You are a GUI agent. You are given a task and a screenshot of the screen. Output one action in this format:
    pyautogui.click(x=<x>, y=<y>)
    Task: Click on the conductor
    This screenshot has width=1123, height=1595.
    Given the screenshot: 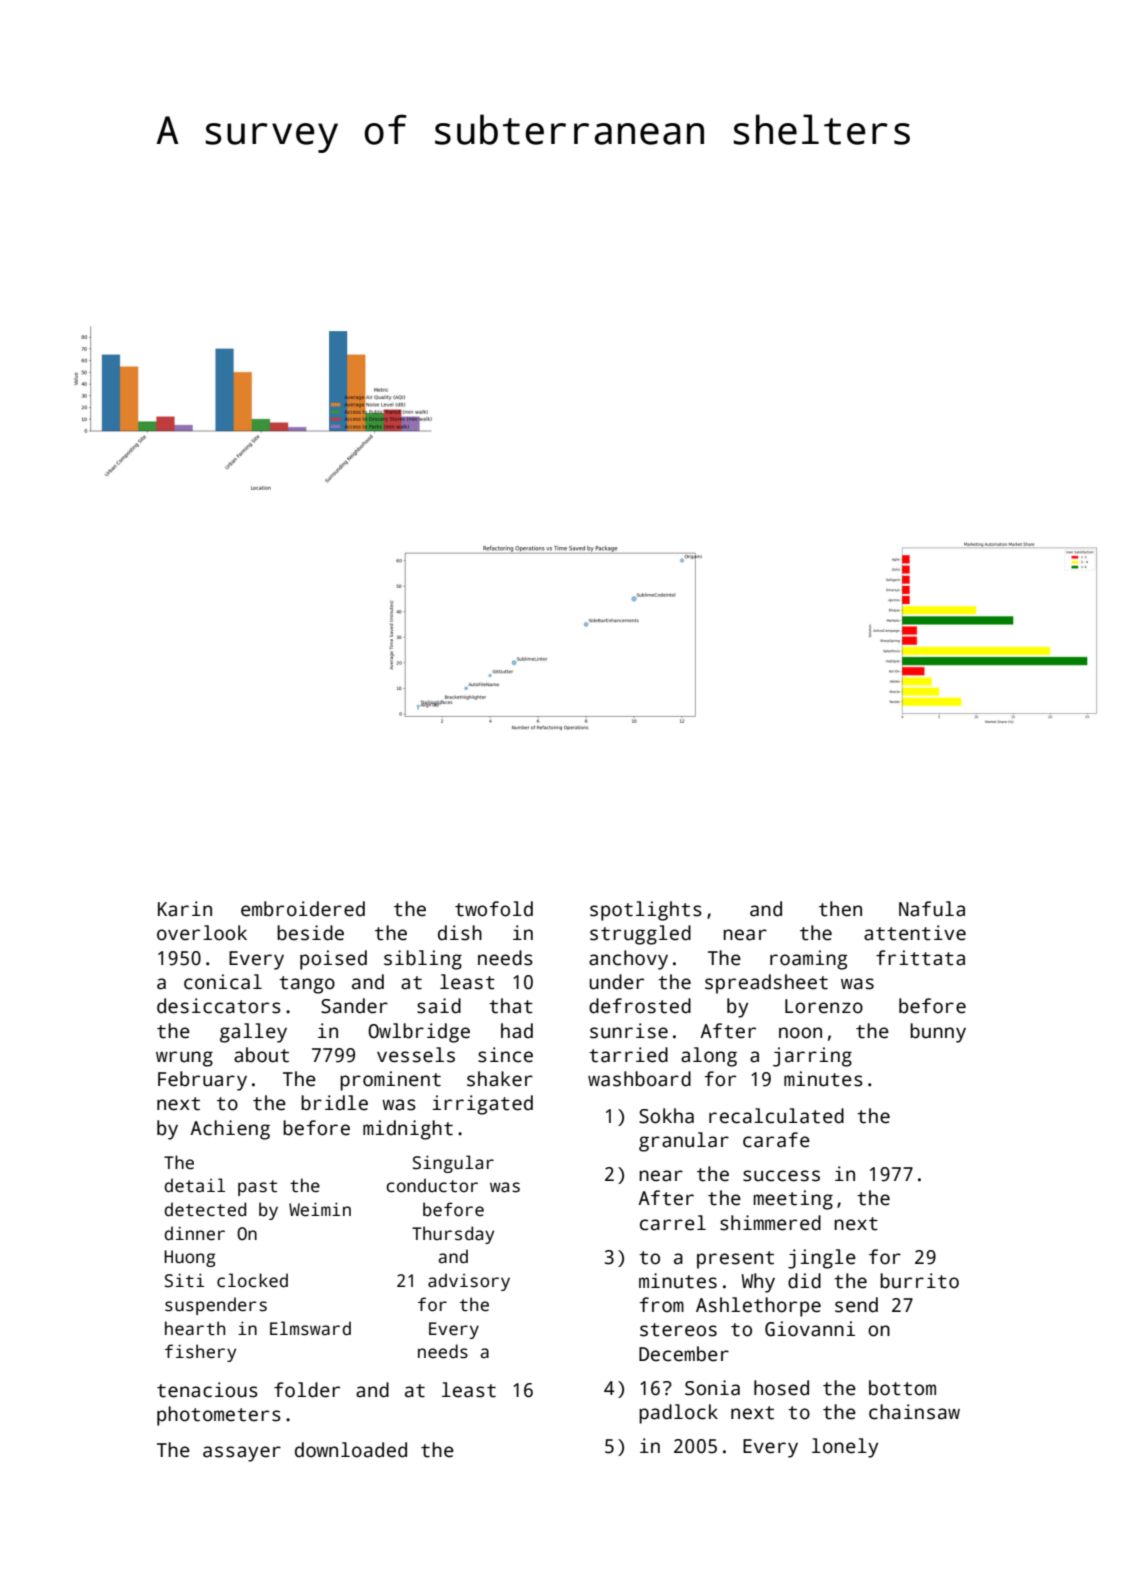 What is the action you would take?
    pyautogui.click(x=432, y=1185)
